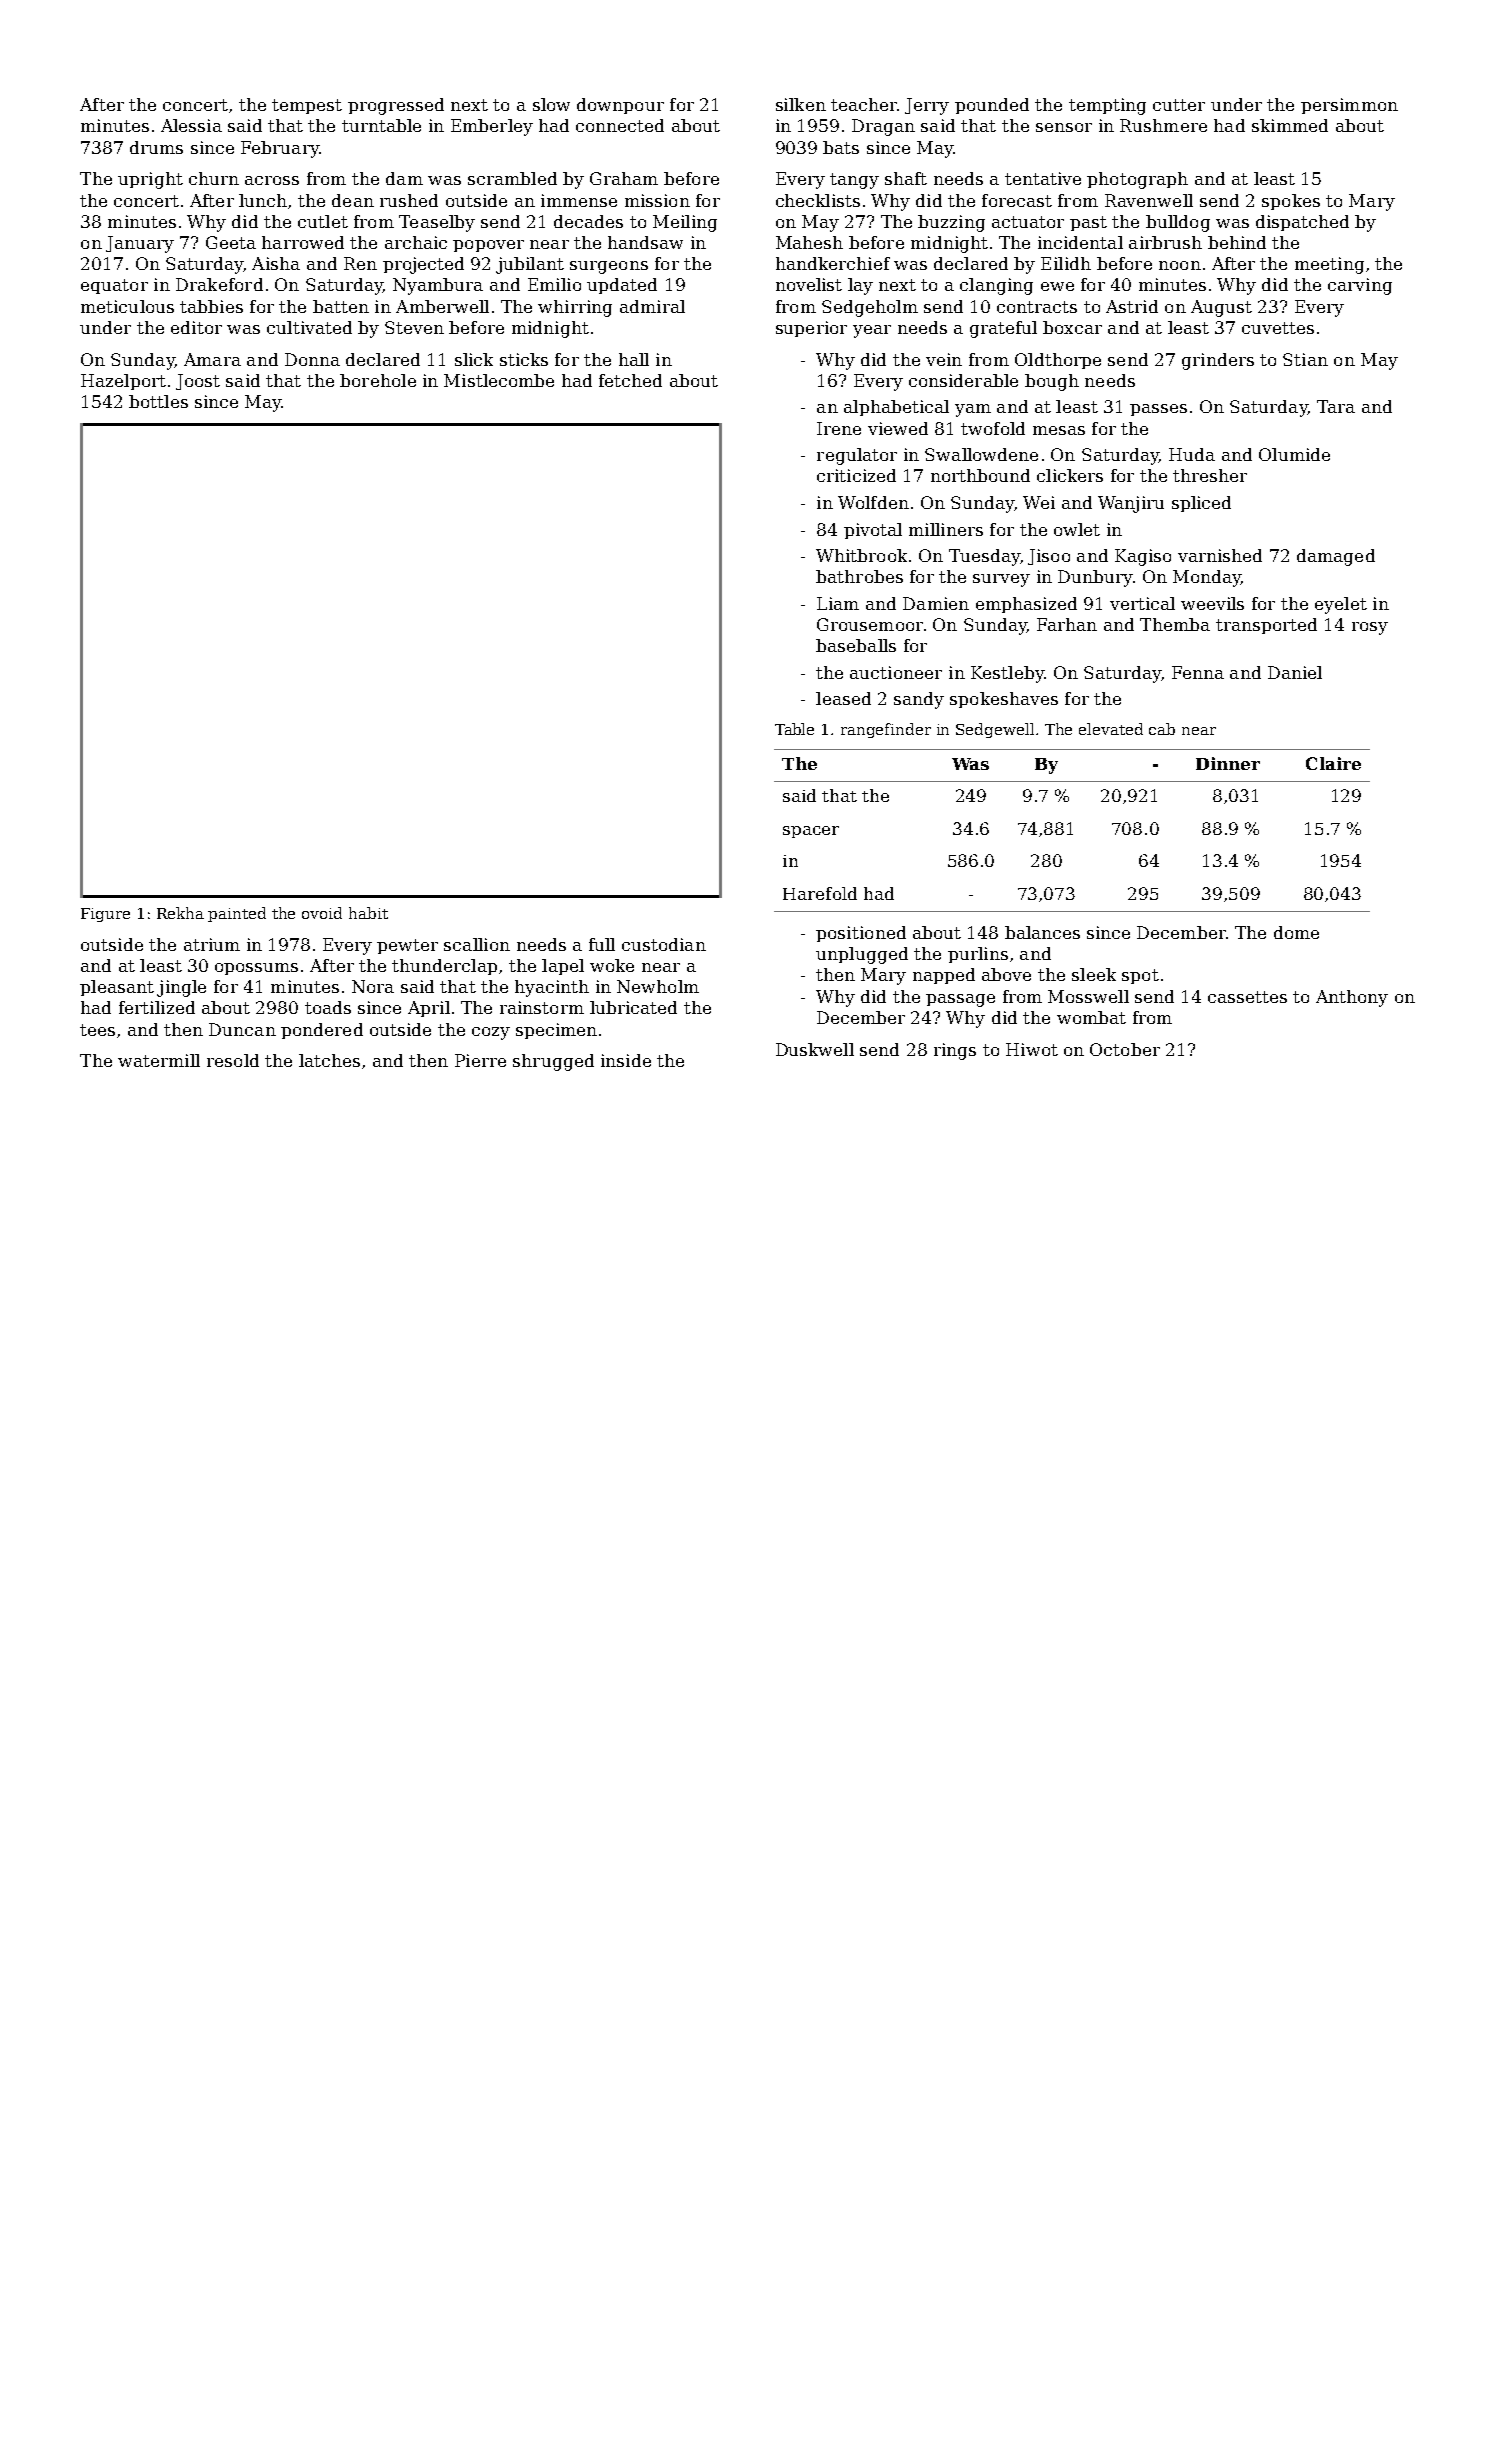  What do you see at coordinates (1107, 106) in the screenshot?
I see `tempting` at bounding box center [1107, 106].
